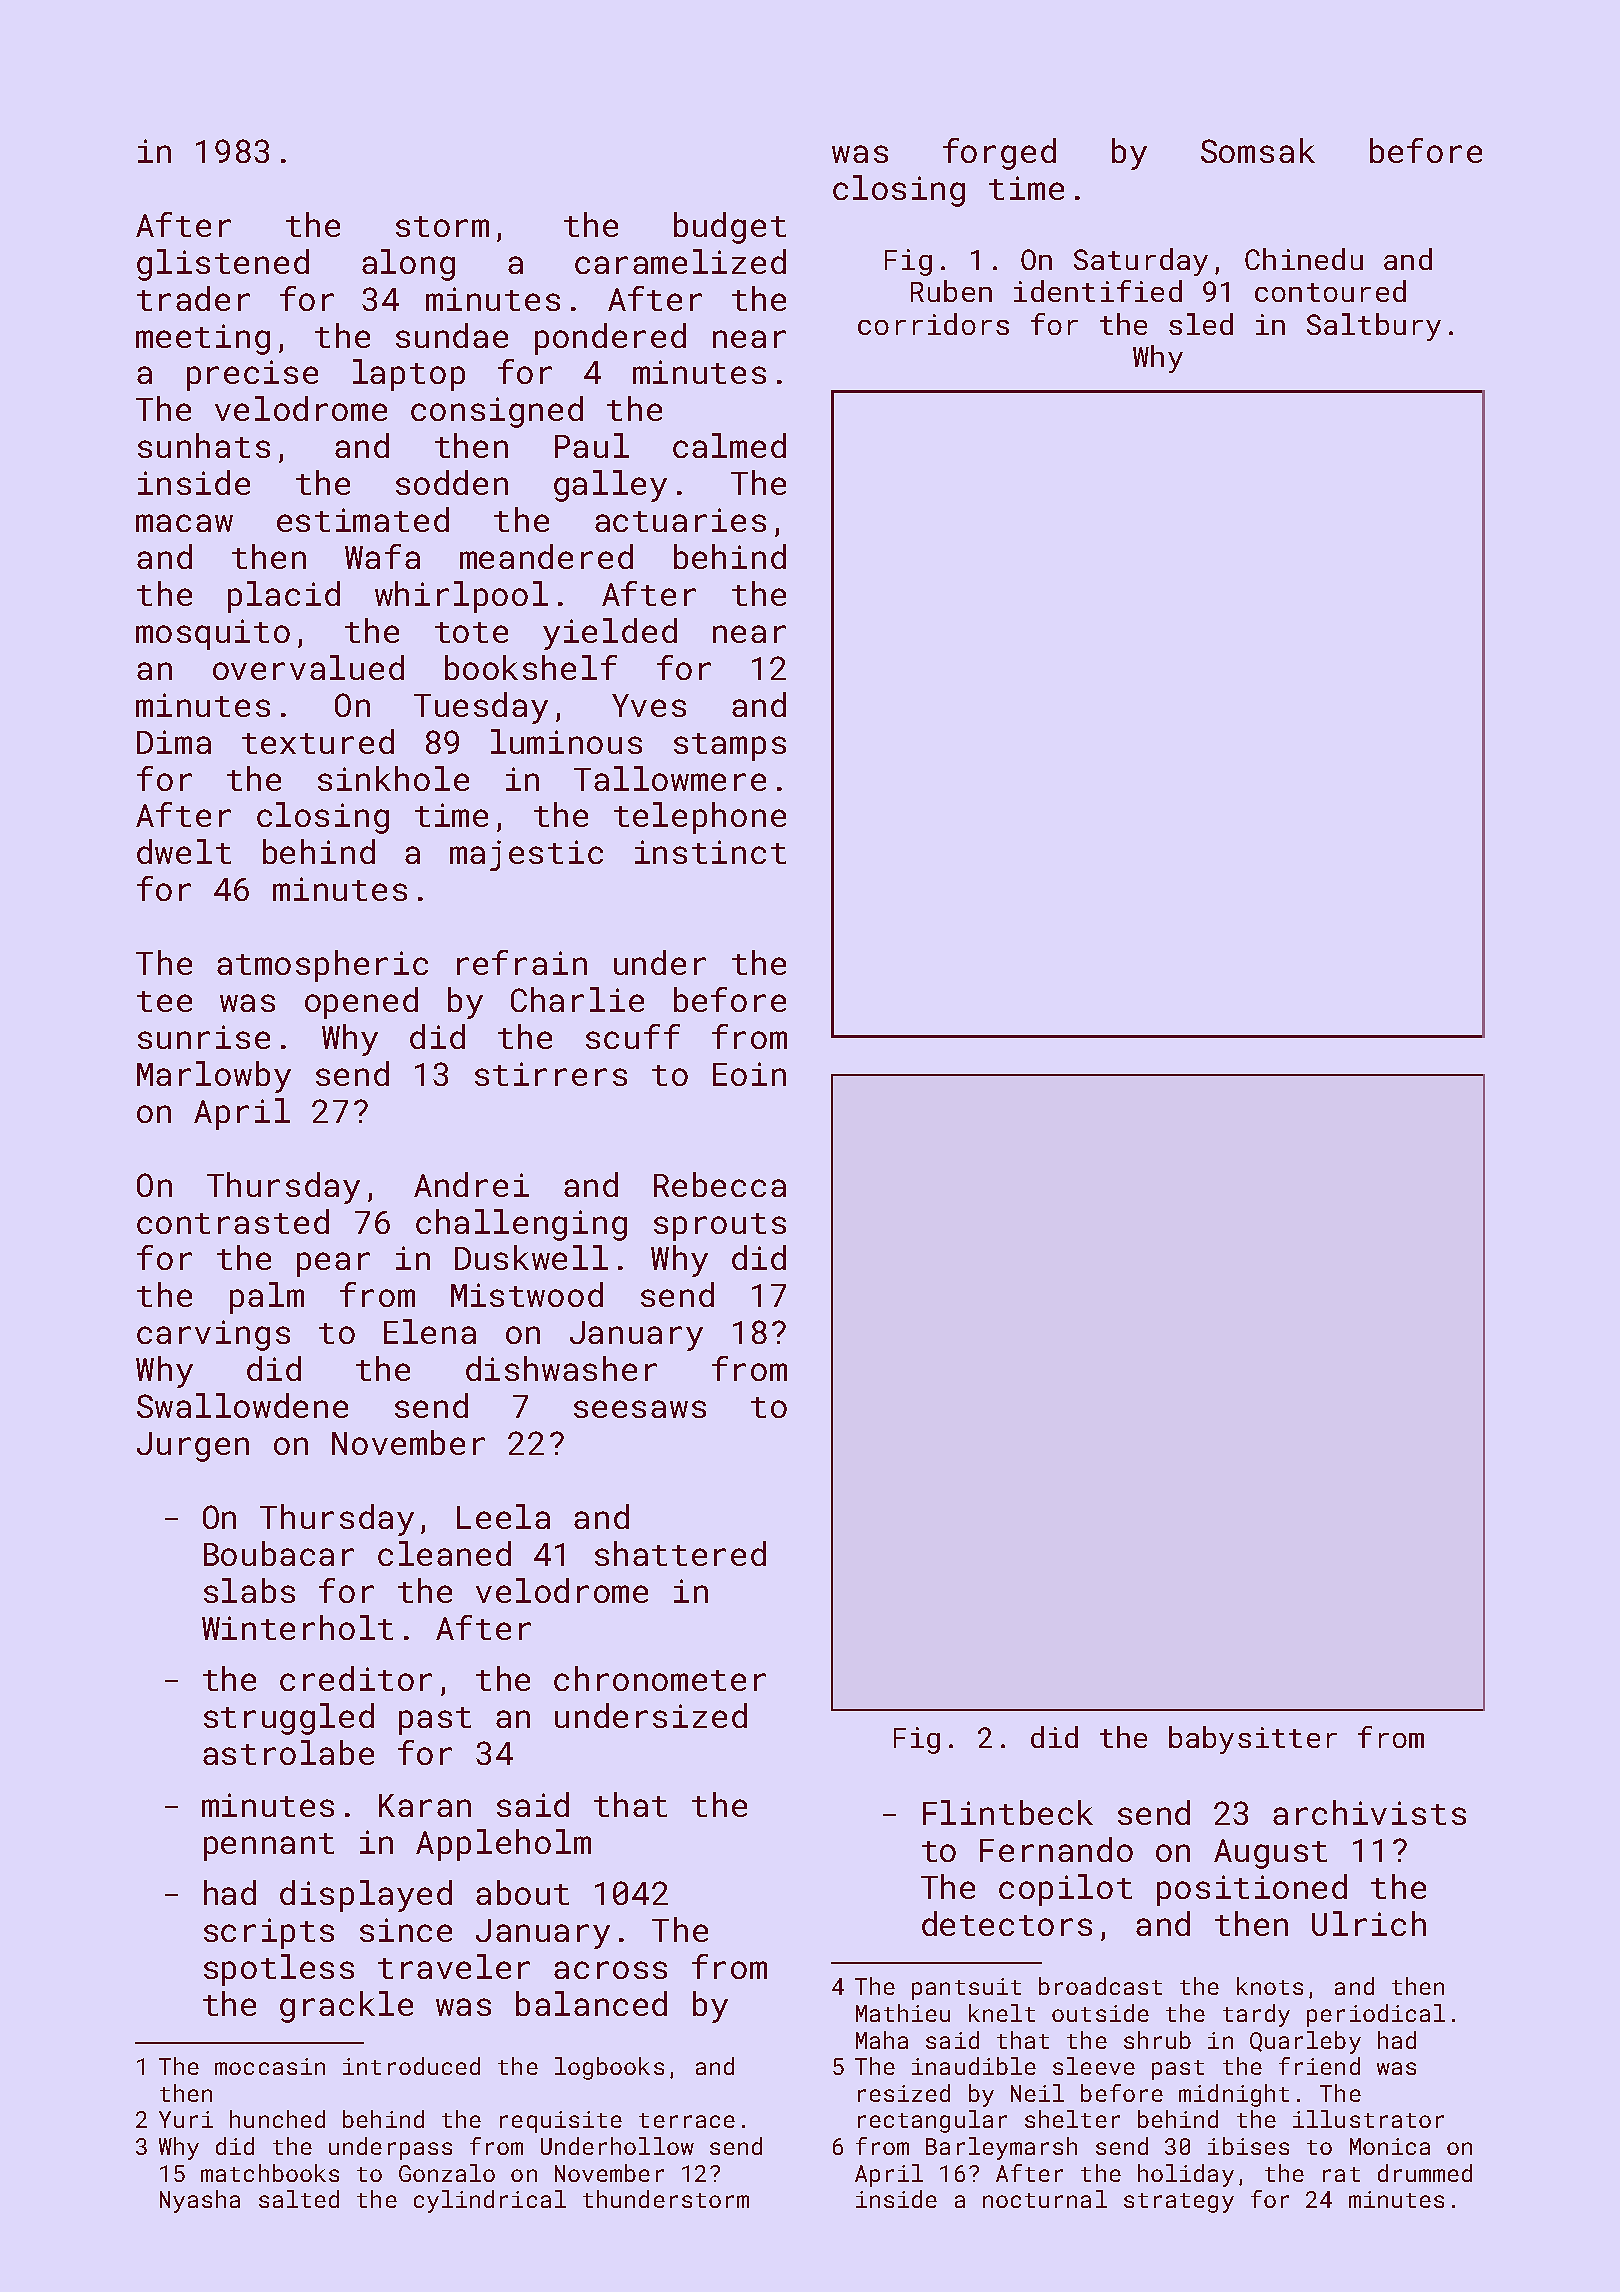 The height and width of the document is (2292, 1620). I want to click on archivists, so click(1369, 1812).
